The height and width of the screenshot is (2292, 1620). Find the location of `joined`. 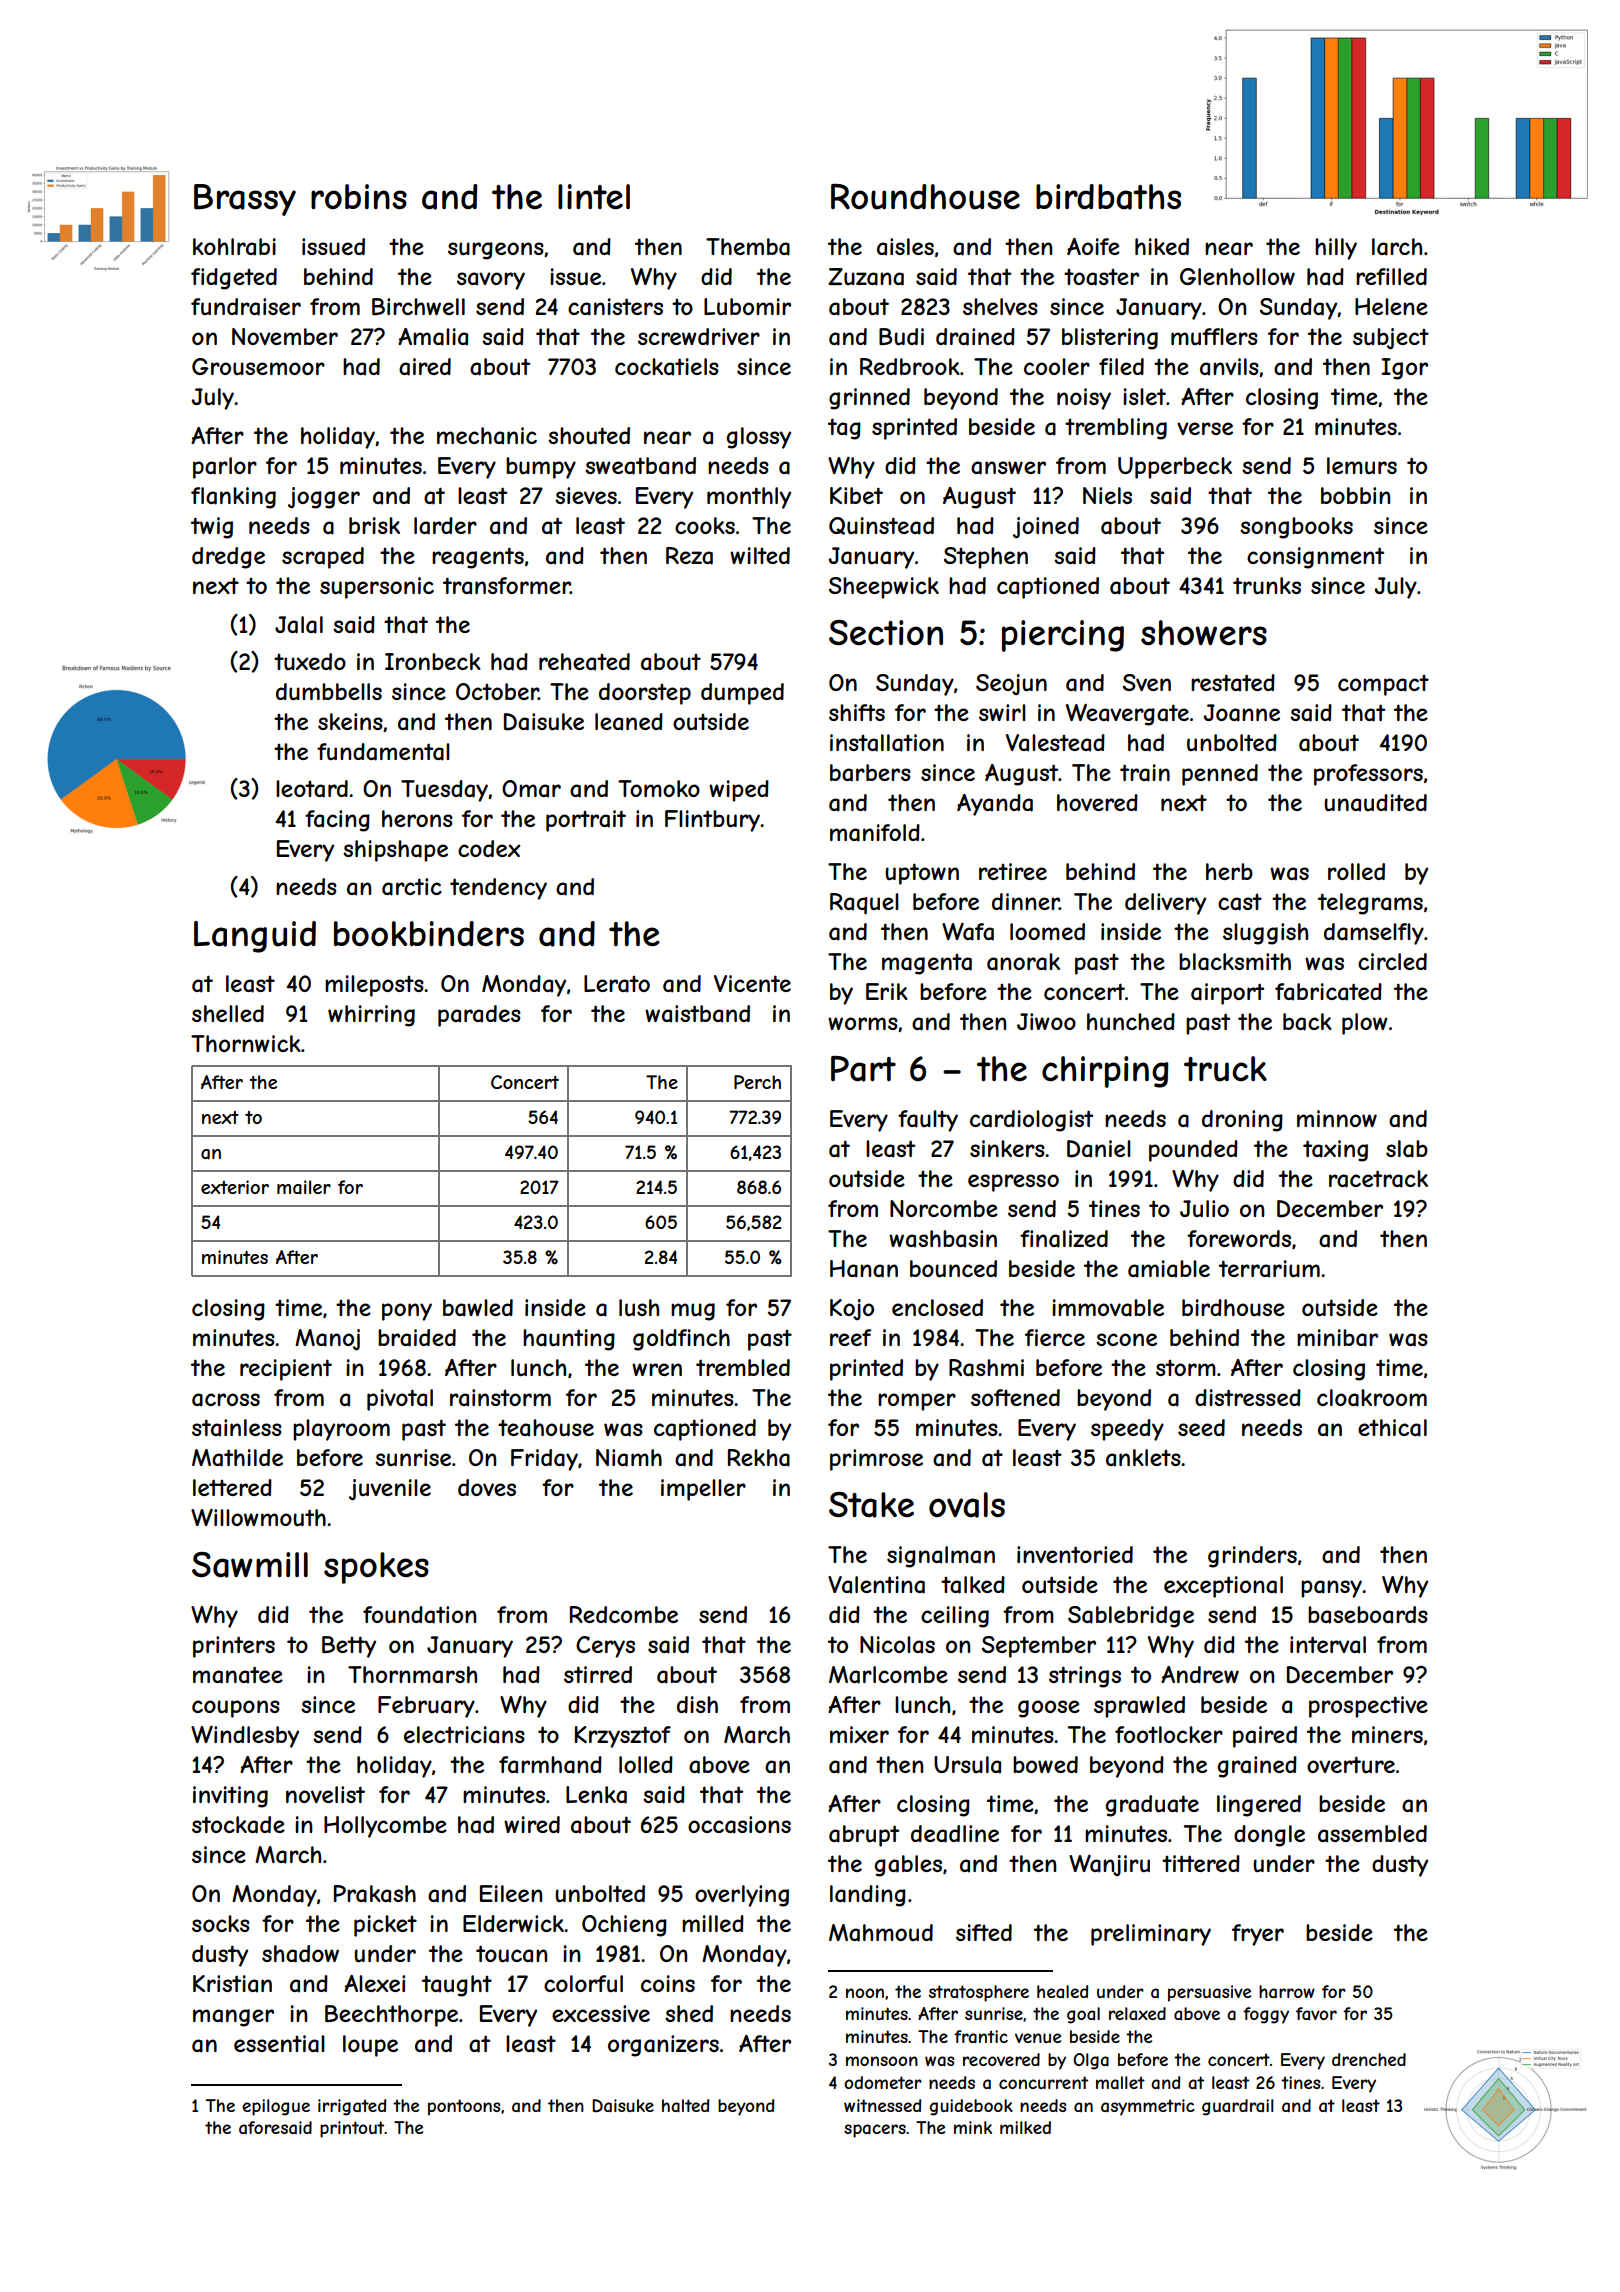

joined is located at coordinates (1046, 528).
